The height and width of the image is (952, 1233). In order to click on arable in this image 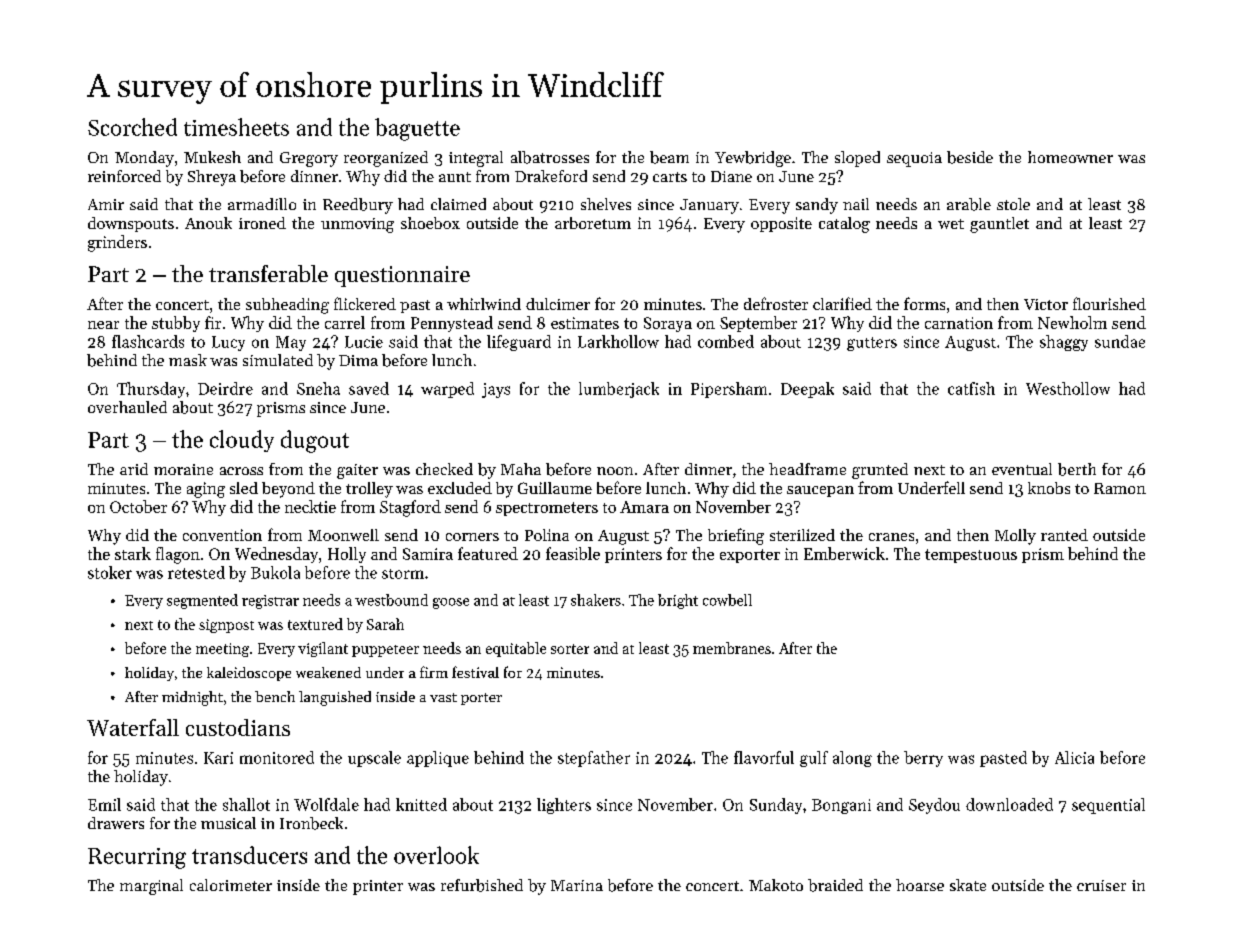, I will do `click(969, 204)`.
